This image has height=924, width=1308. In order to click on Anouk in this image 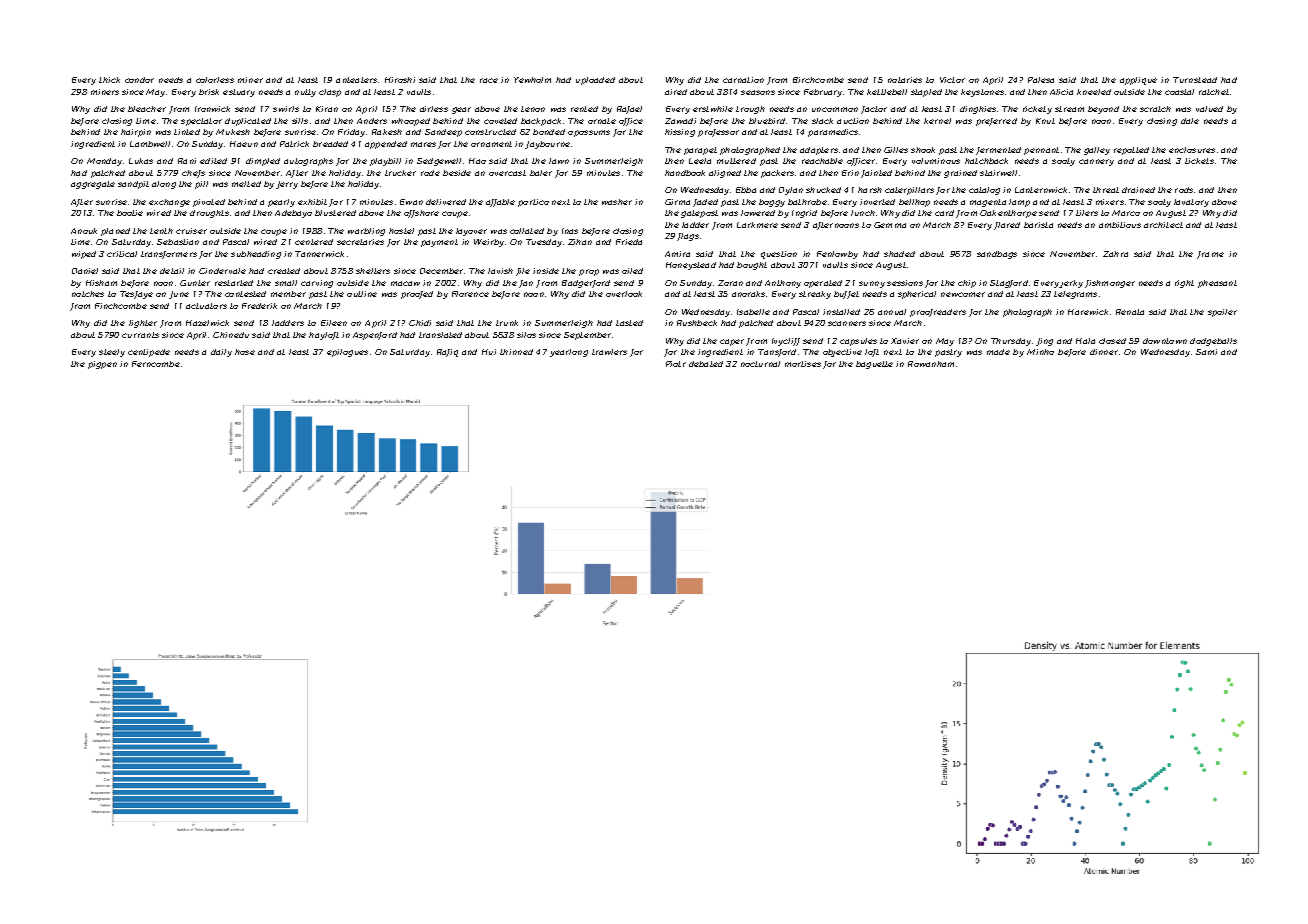, I will do `click(84, 231)`.
